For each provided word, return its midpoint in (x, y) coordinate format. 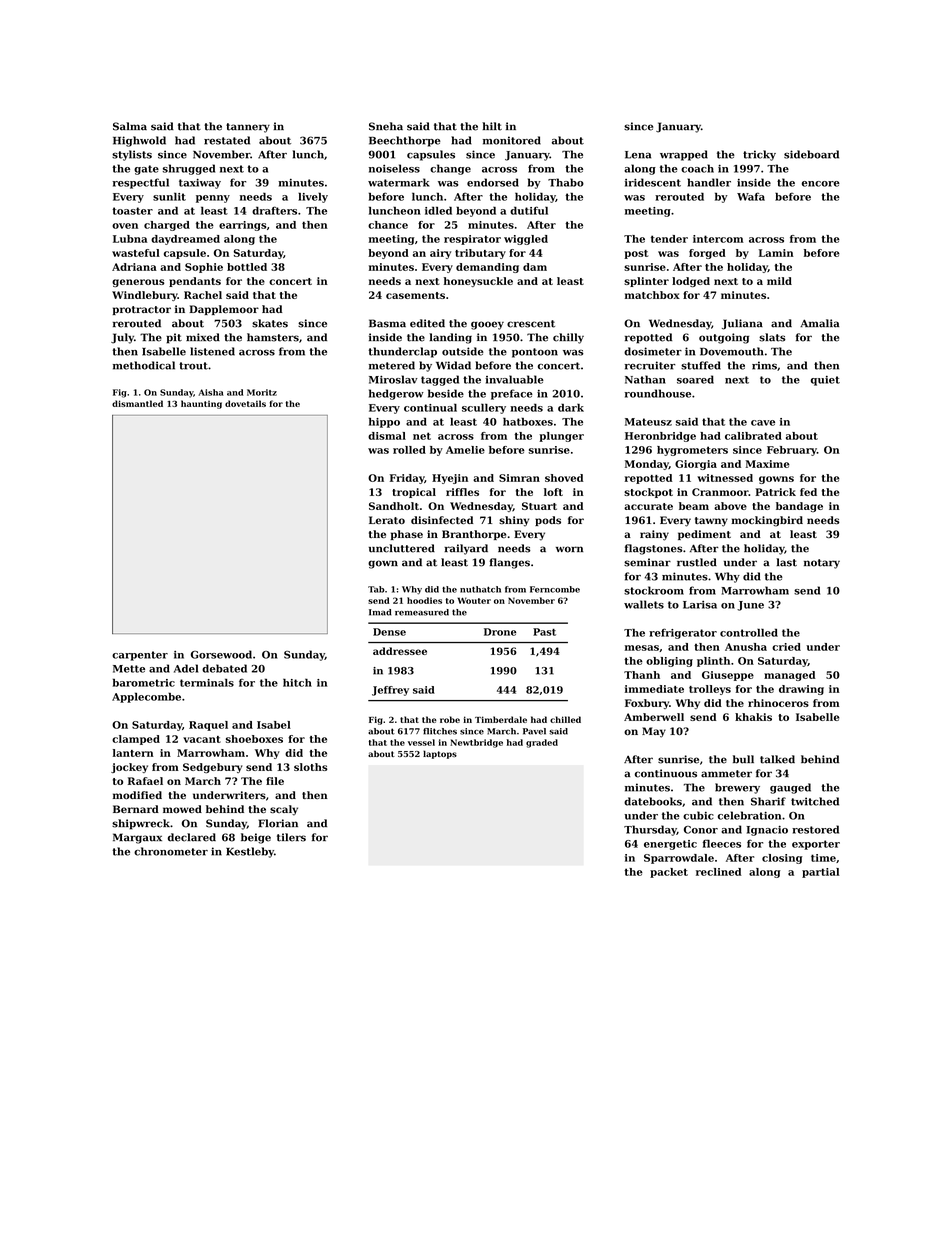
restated (227, 140)
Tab (376, 589)
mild (779, 281)
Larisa (700, 605)
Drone (500, 632)
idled (438, 210)
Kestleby (250, 852)
